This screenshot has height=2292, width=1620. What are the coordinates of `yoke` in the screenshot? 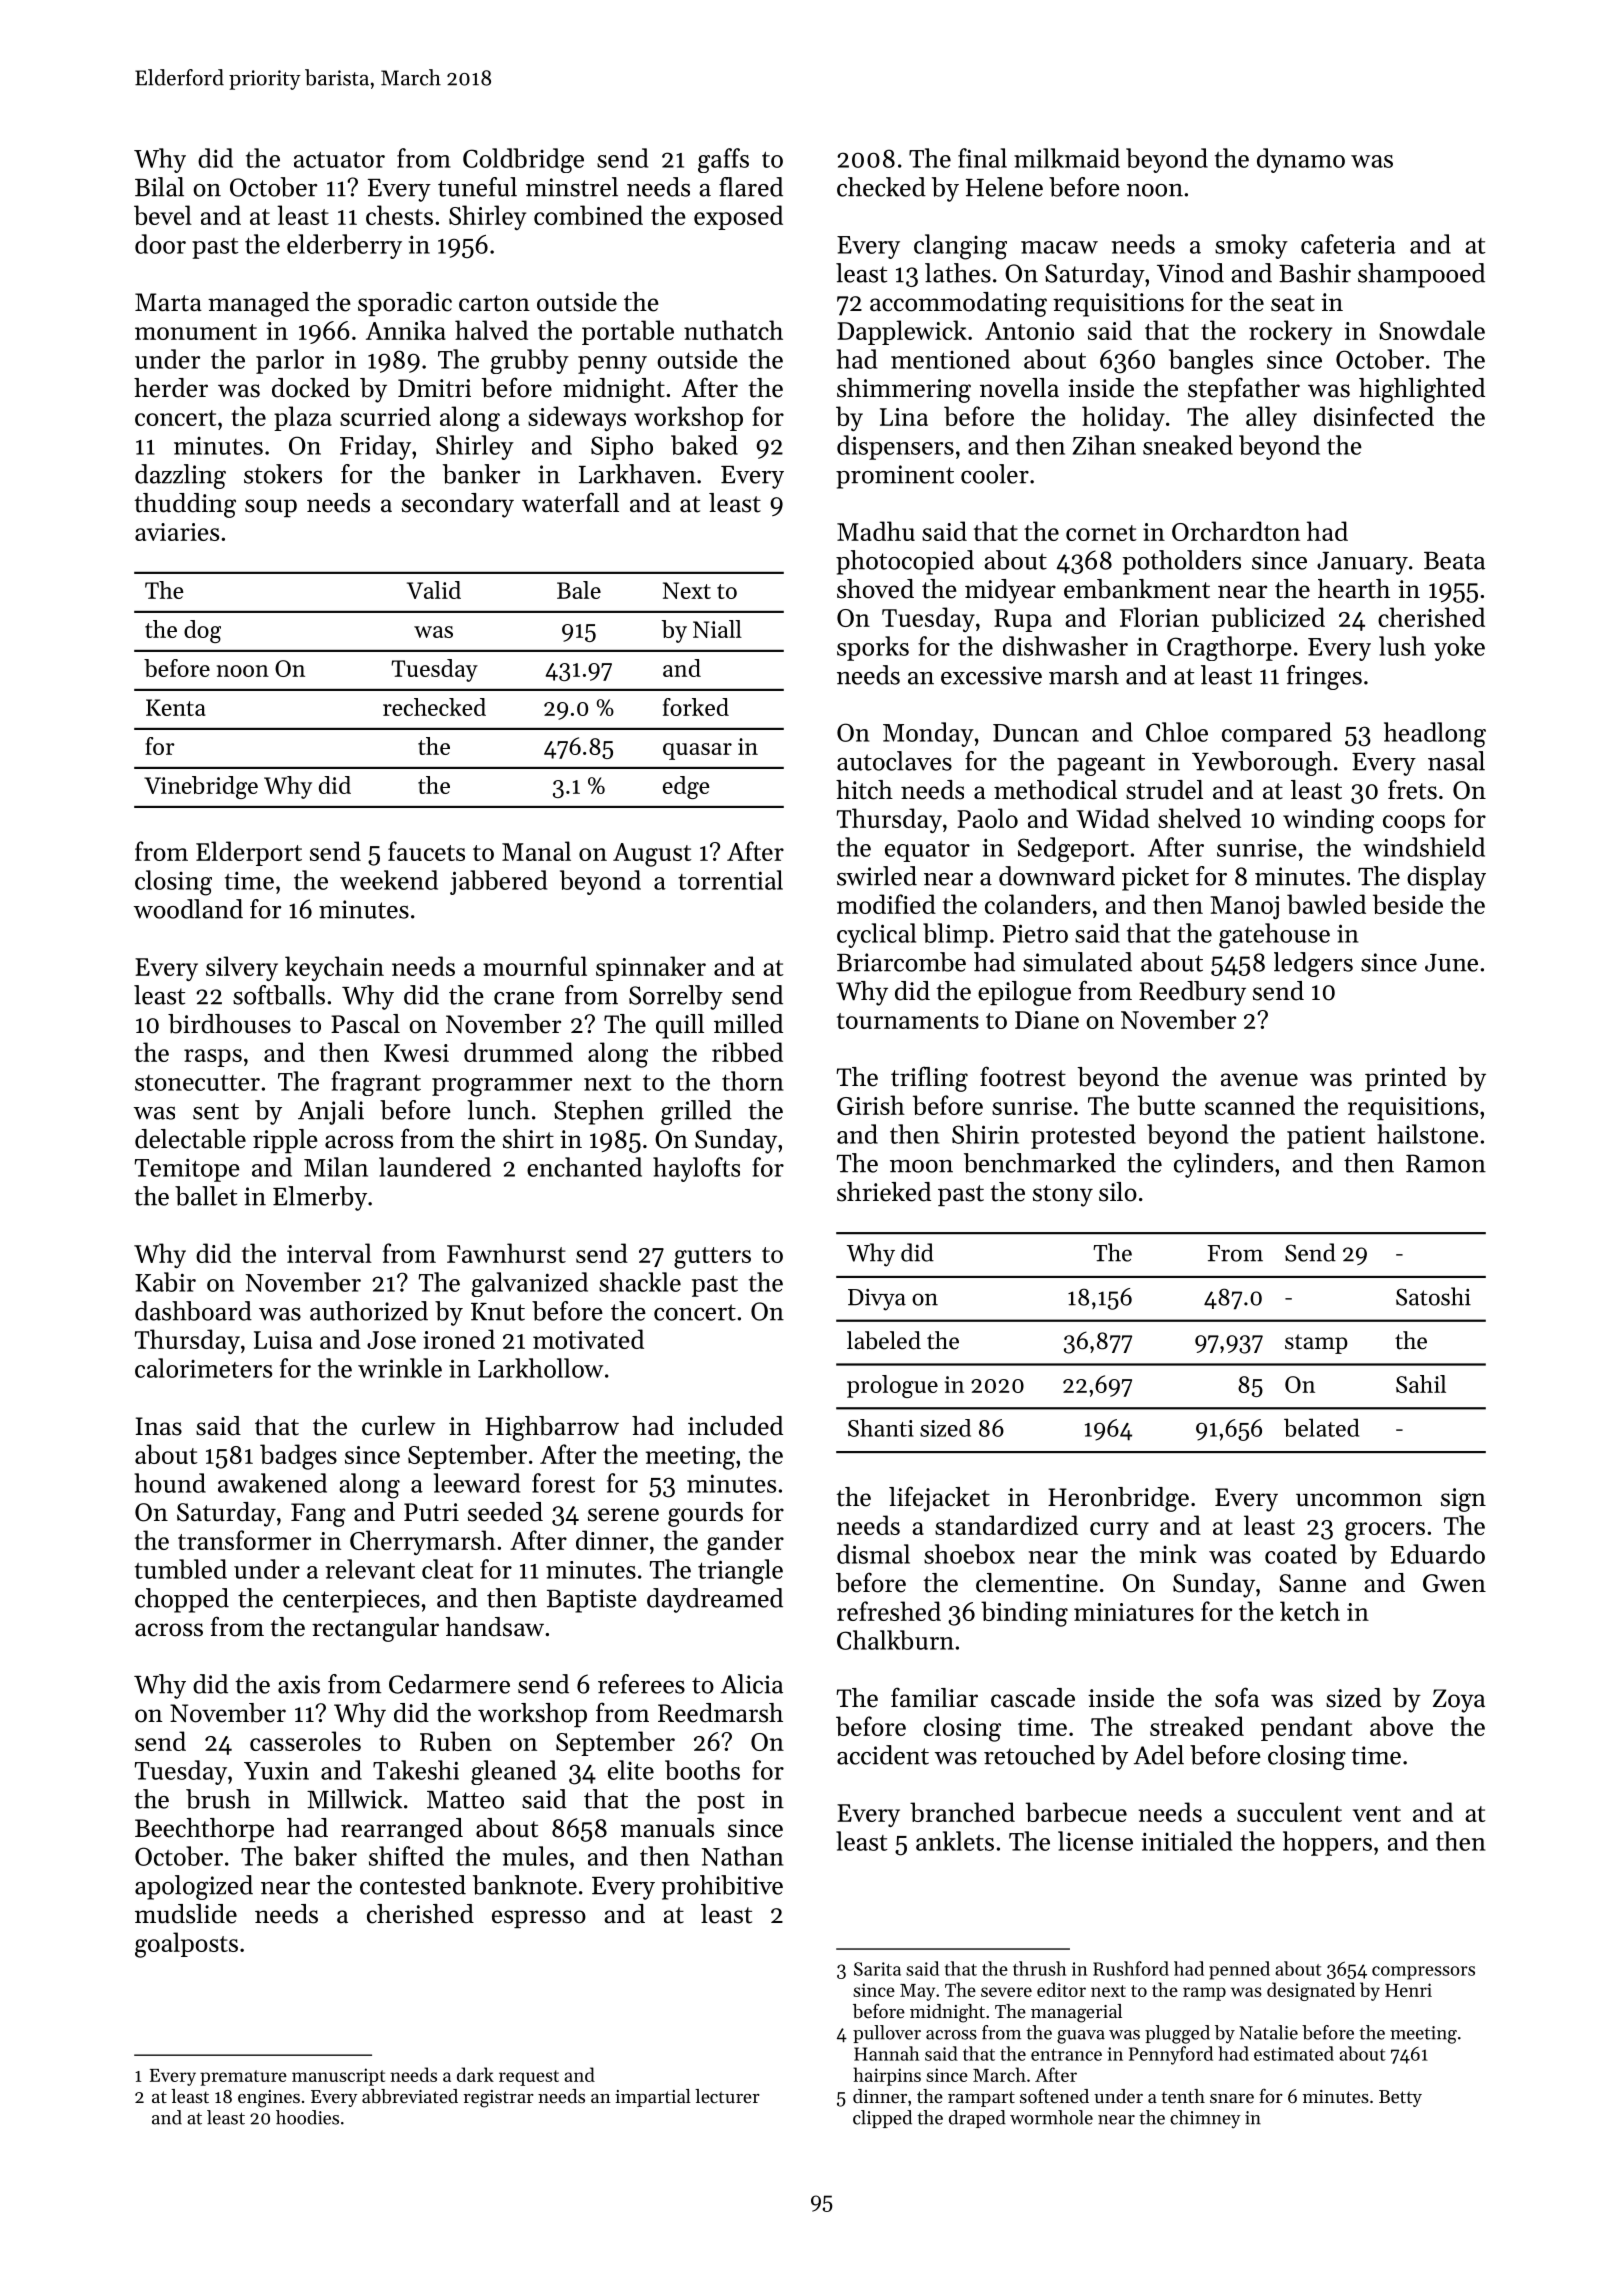 It's located at (1459, 648).
